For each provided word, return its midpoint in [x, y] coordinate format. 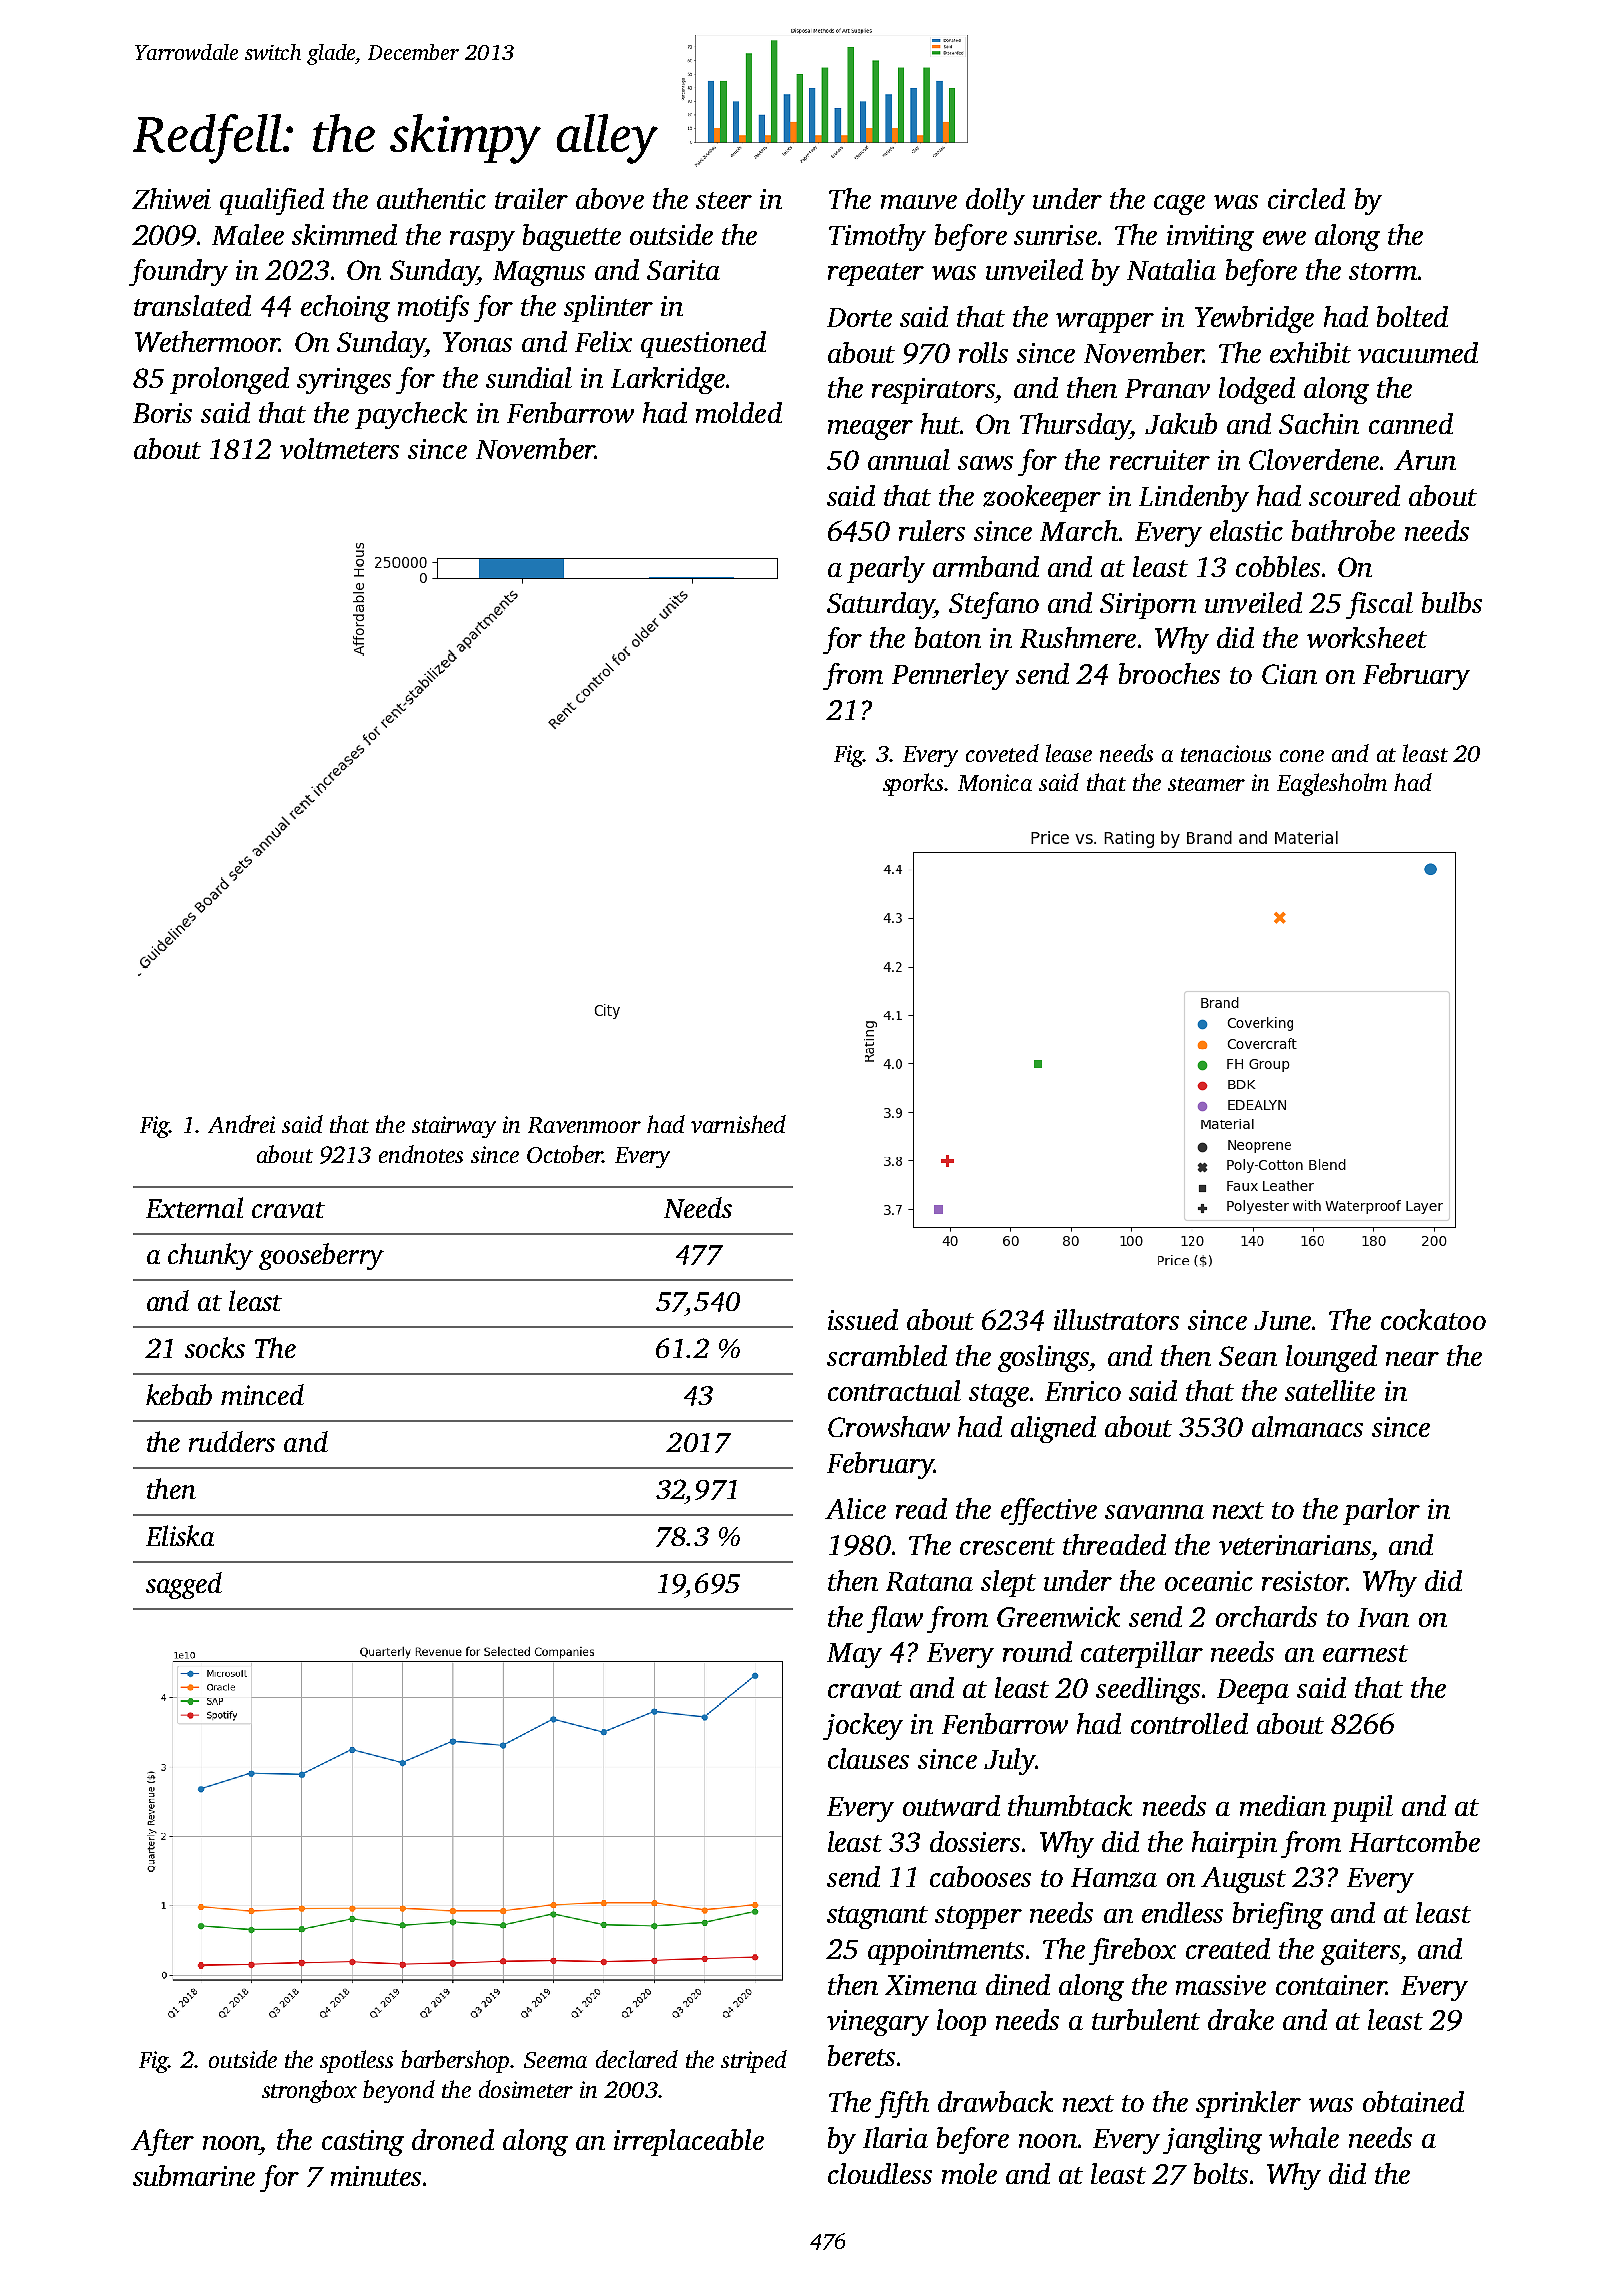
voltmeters [339, 448]
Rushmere [1078, 637]
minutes [376, 2176]
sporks [914, 784]
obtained [1413, 2101]
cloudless [880, 2173]
